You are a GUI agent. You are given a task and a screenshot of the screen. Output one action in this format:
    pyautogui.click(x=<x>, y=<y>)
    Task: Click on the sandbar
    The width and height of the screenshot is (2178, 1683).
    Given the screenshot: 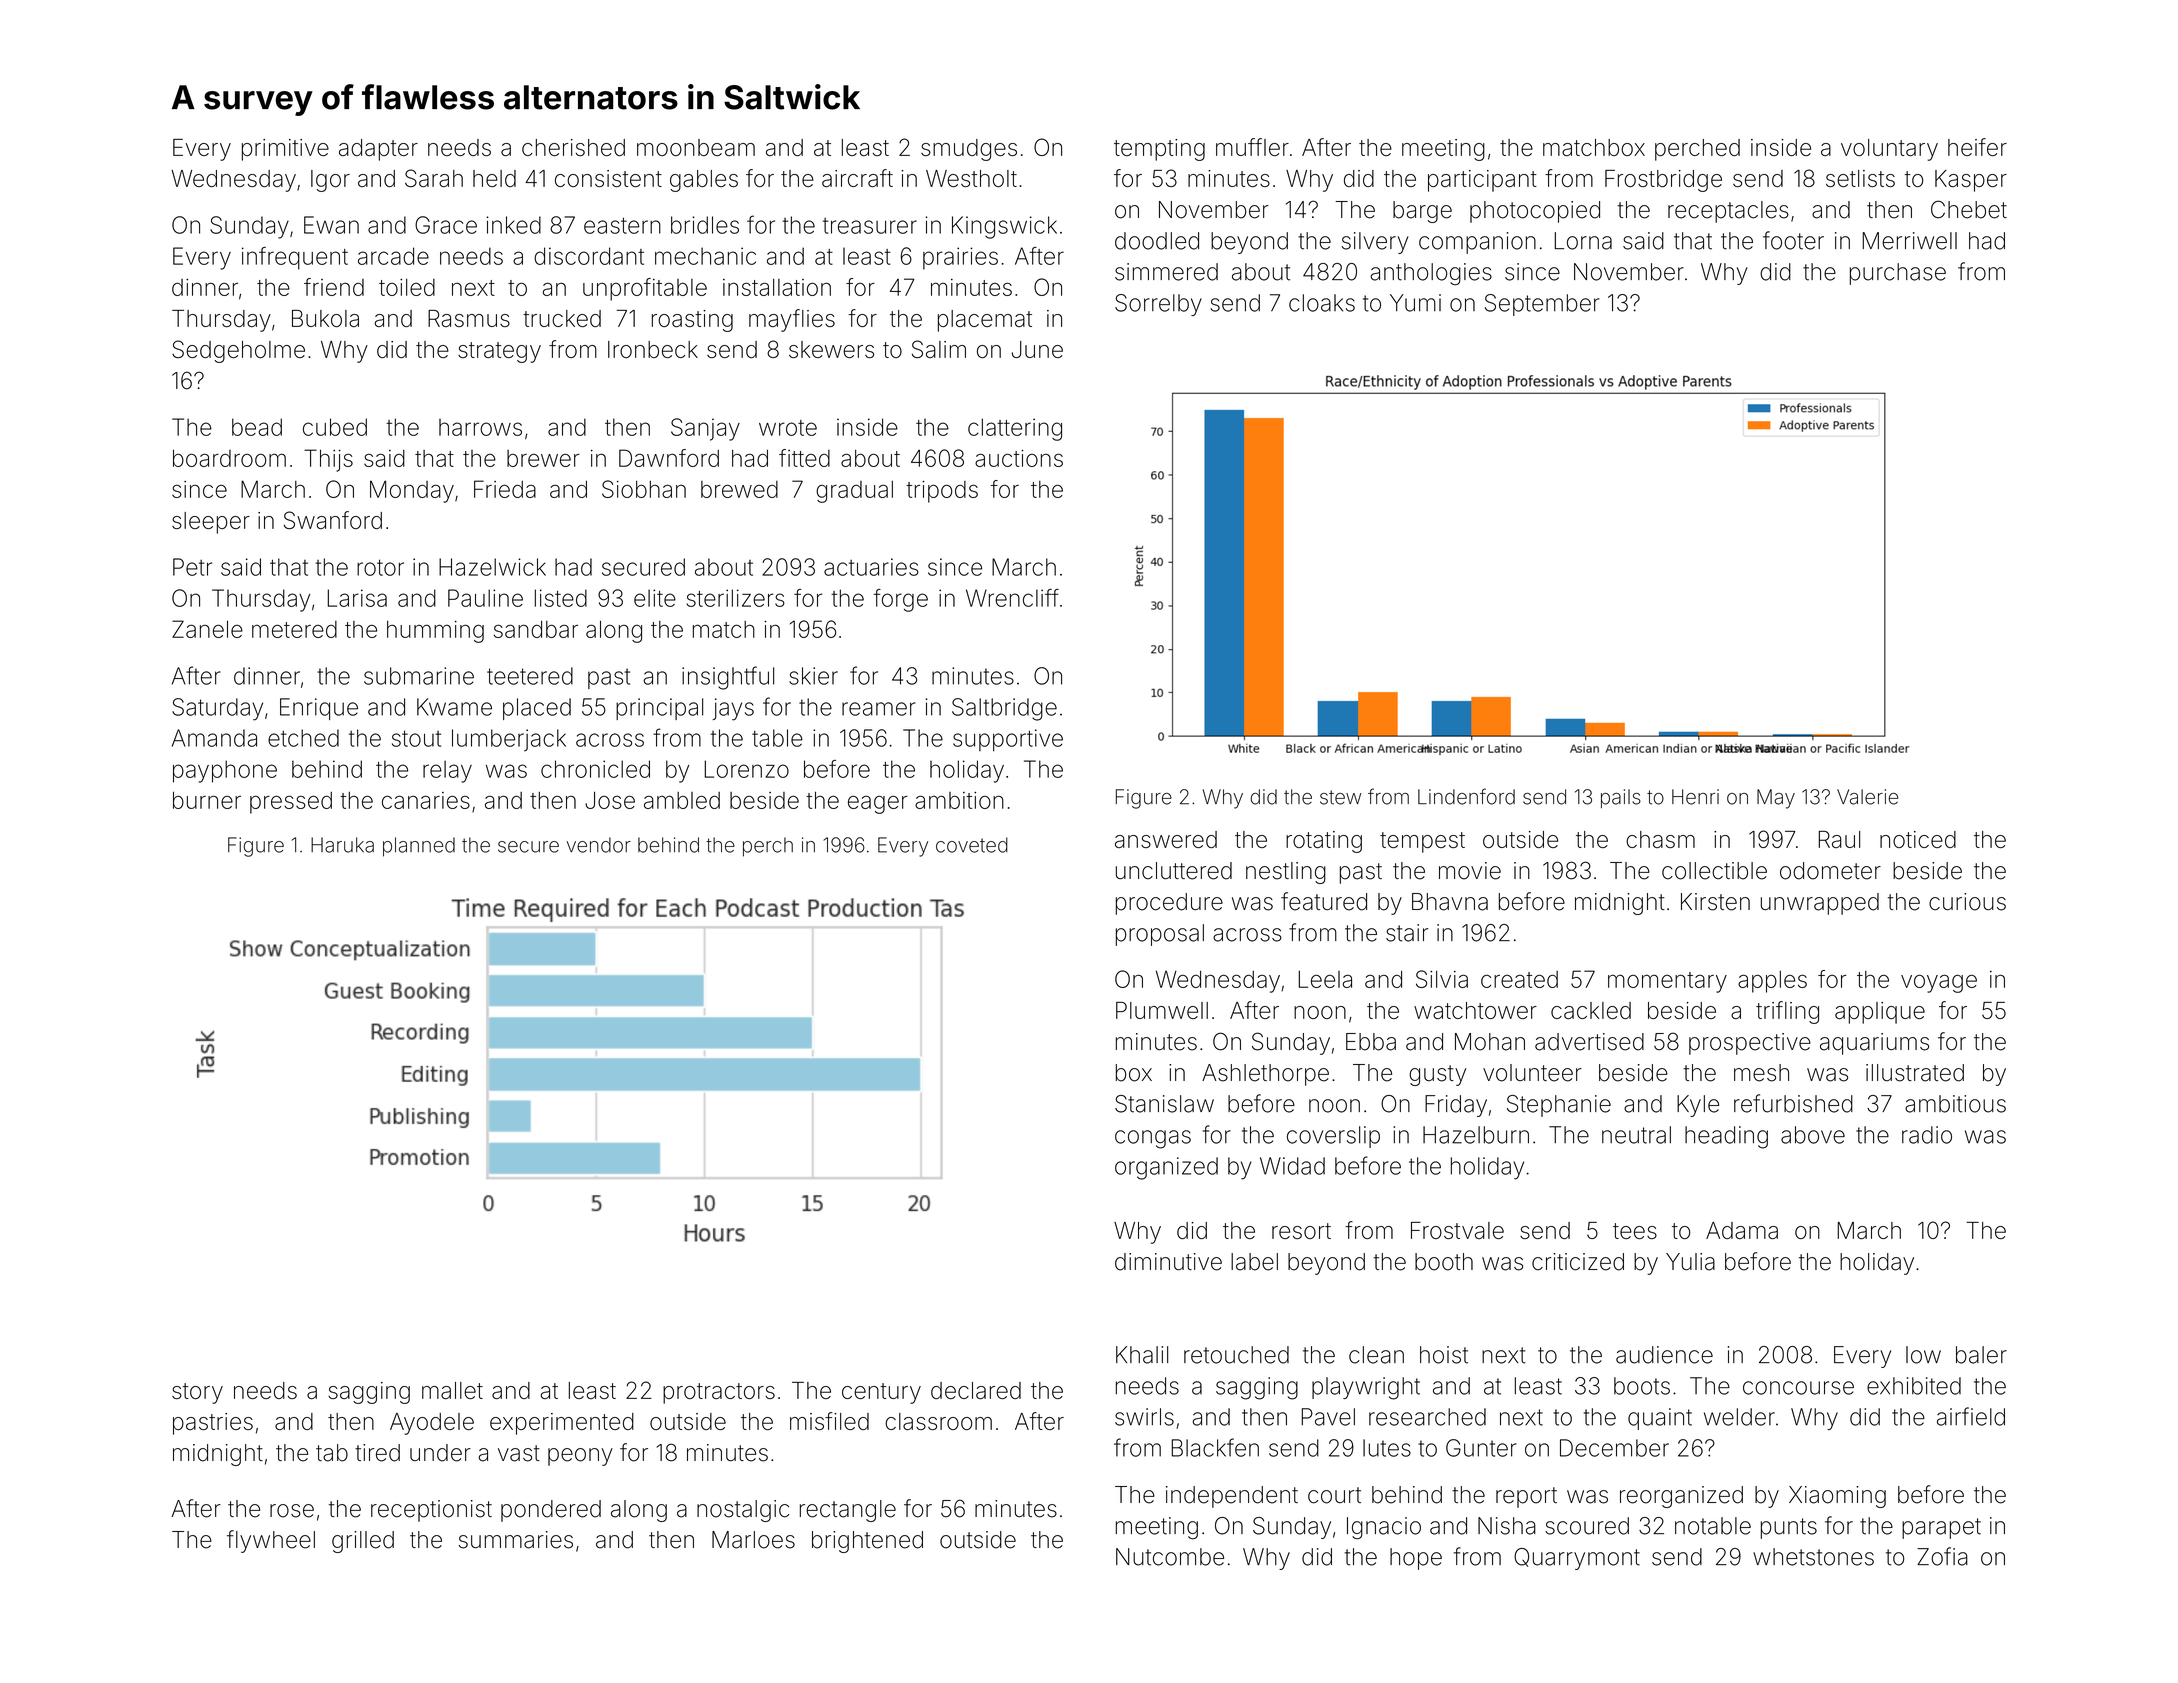 What is the action you would take?
    pyautogui.click(x=536, y=629)
